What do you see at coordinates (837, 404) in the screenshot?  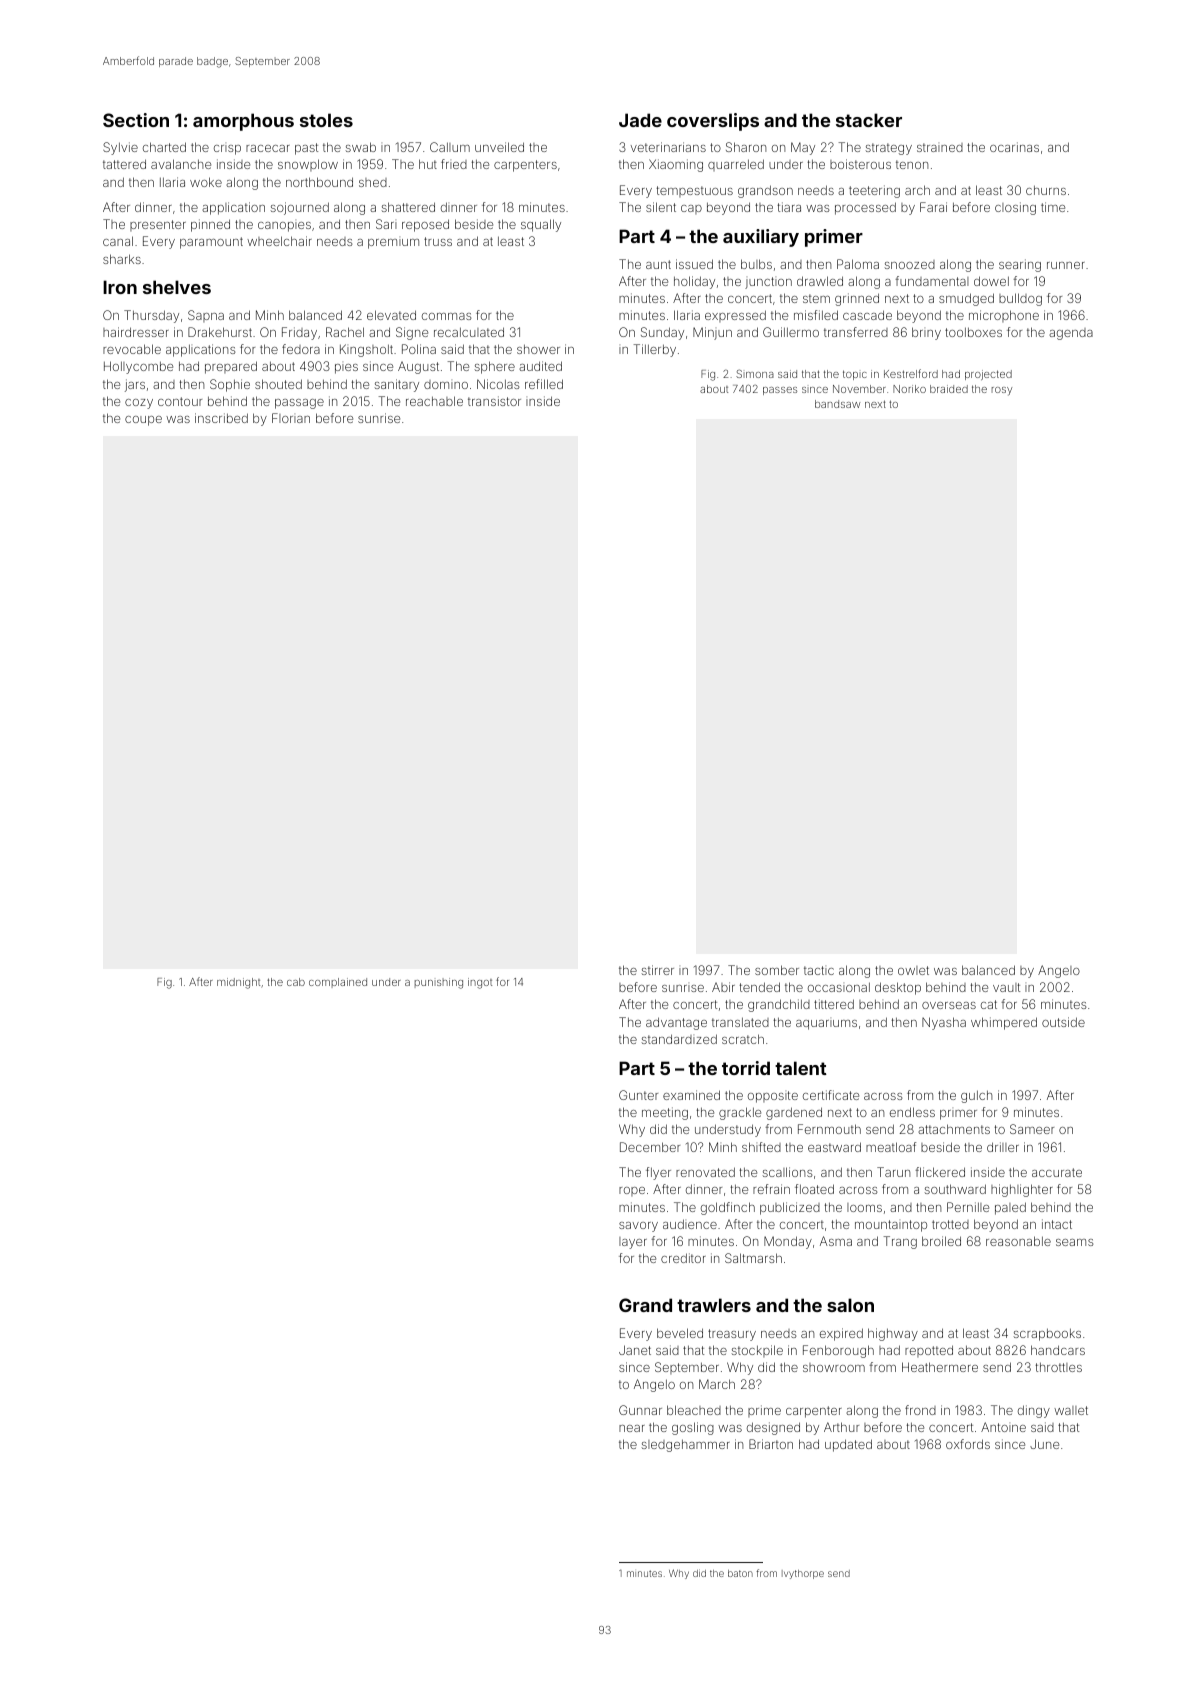 I see `bandsaw` at bounding box center [837, 404].
